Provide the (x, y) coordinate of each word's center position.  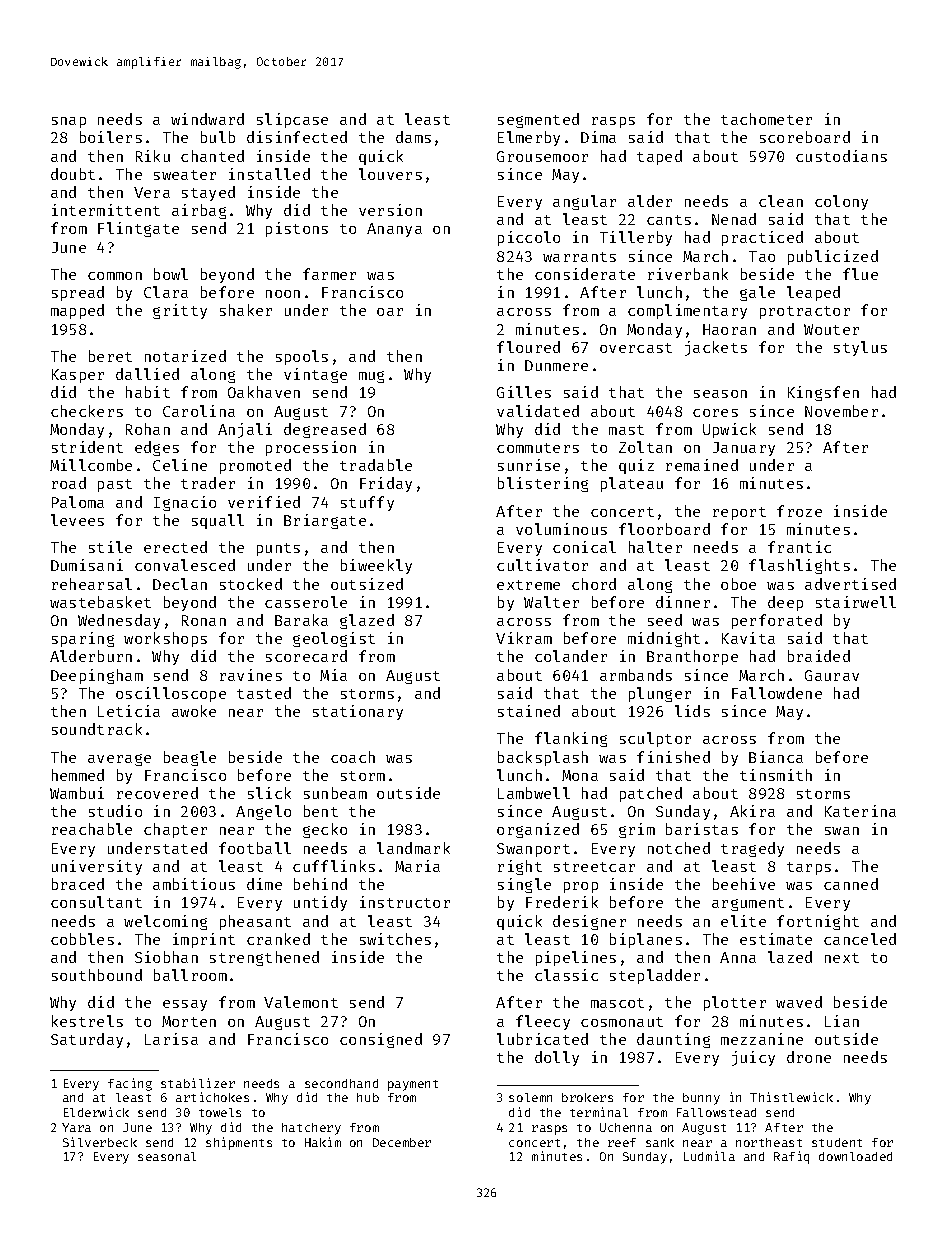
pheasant (255, 922)
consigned (381, 1040)
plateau (632, 484)
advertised (850, 584)
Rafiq (791, 1157)
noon (283, 294)
